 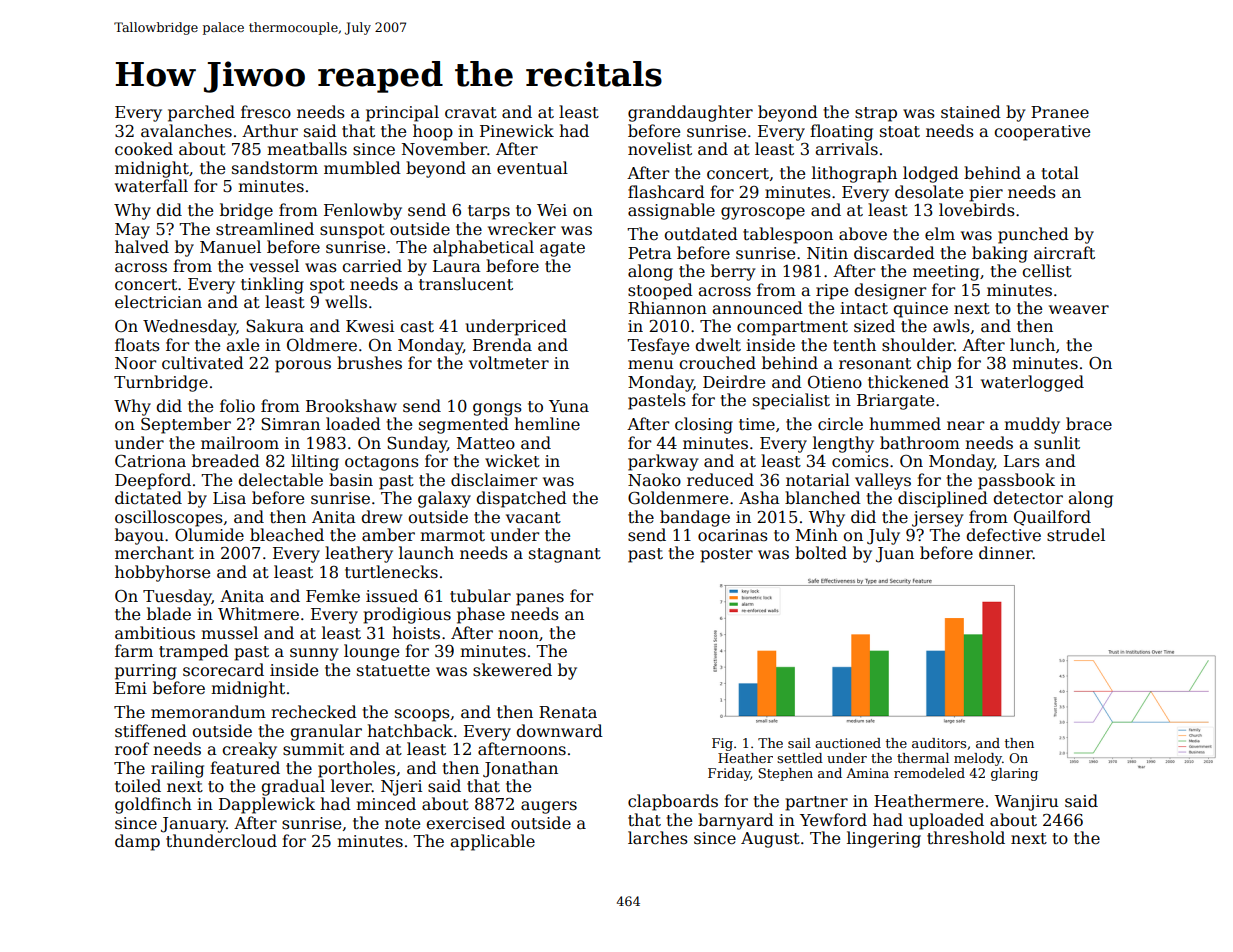 What do you see at coordinates (1006, 553) in the screenshot?
I see `dinner` at bounding box center [1006, 553].
